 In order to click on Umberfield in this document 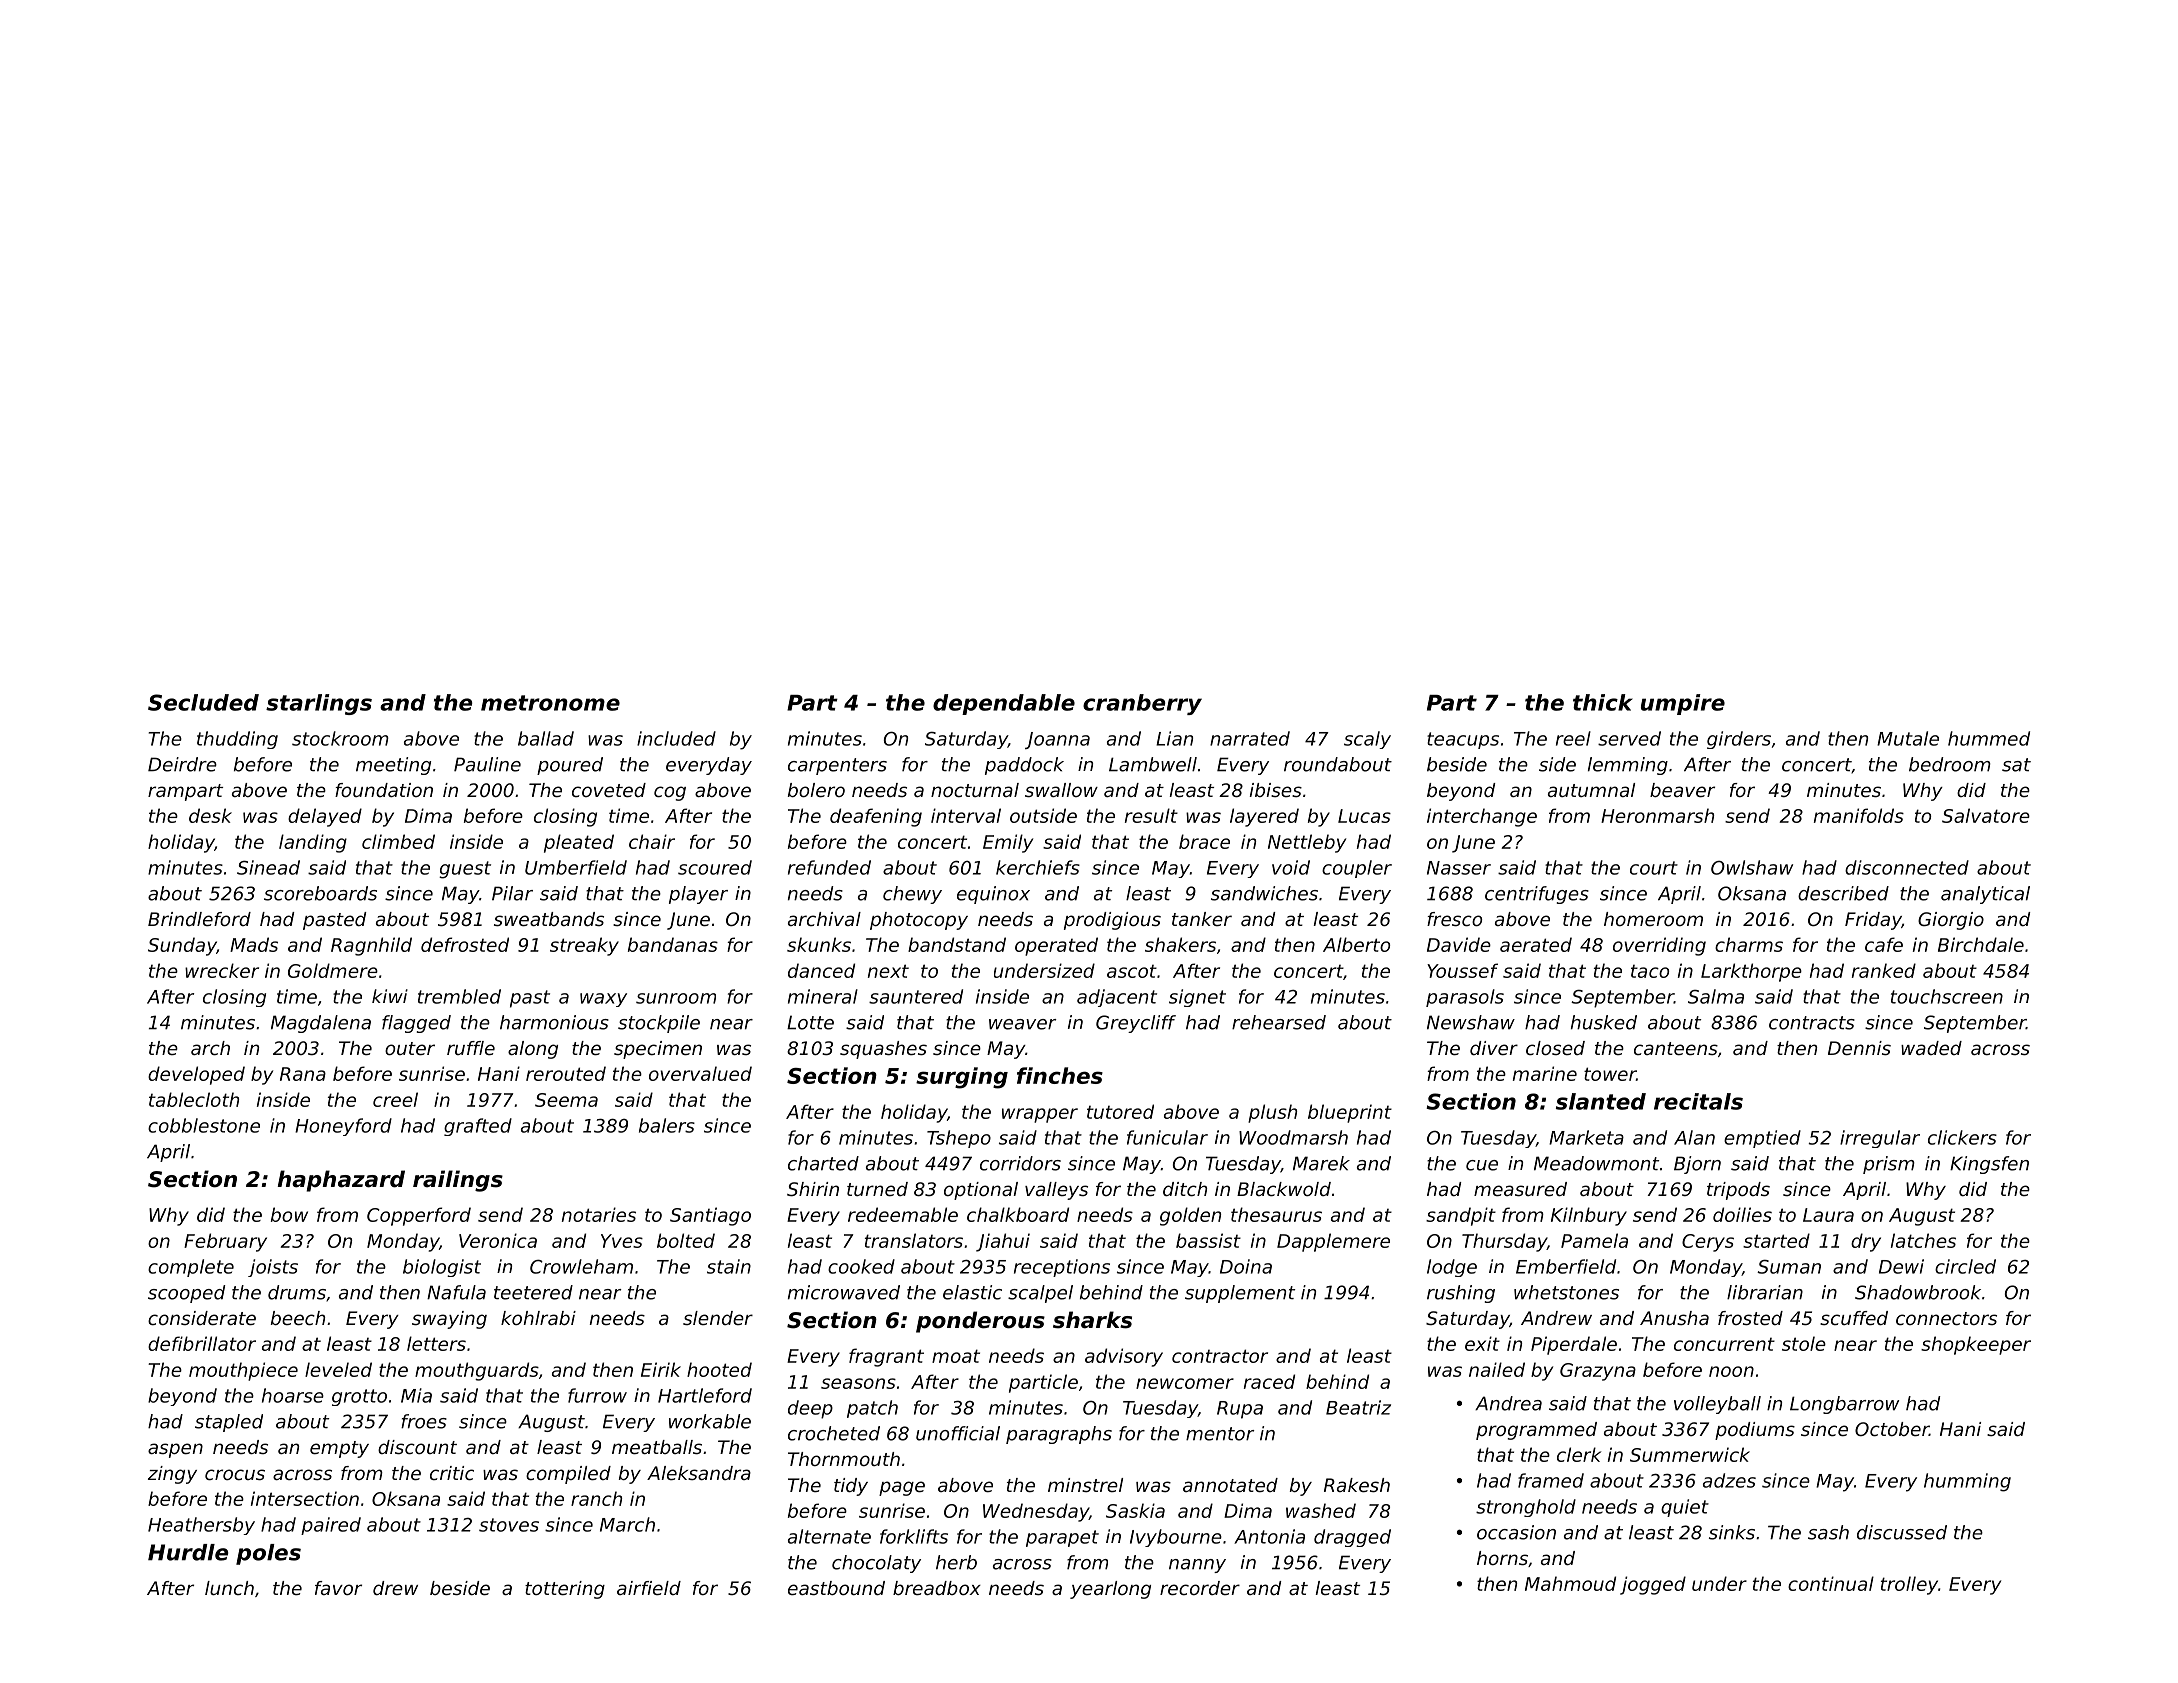, I will do `click(576, 867)`.
